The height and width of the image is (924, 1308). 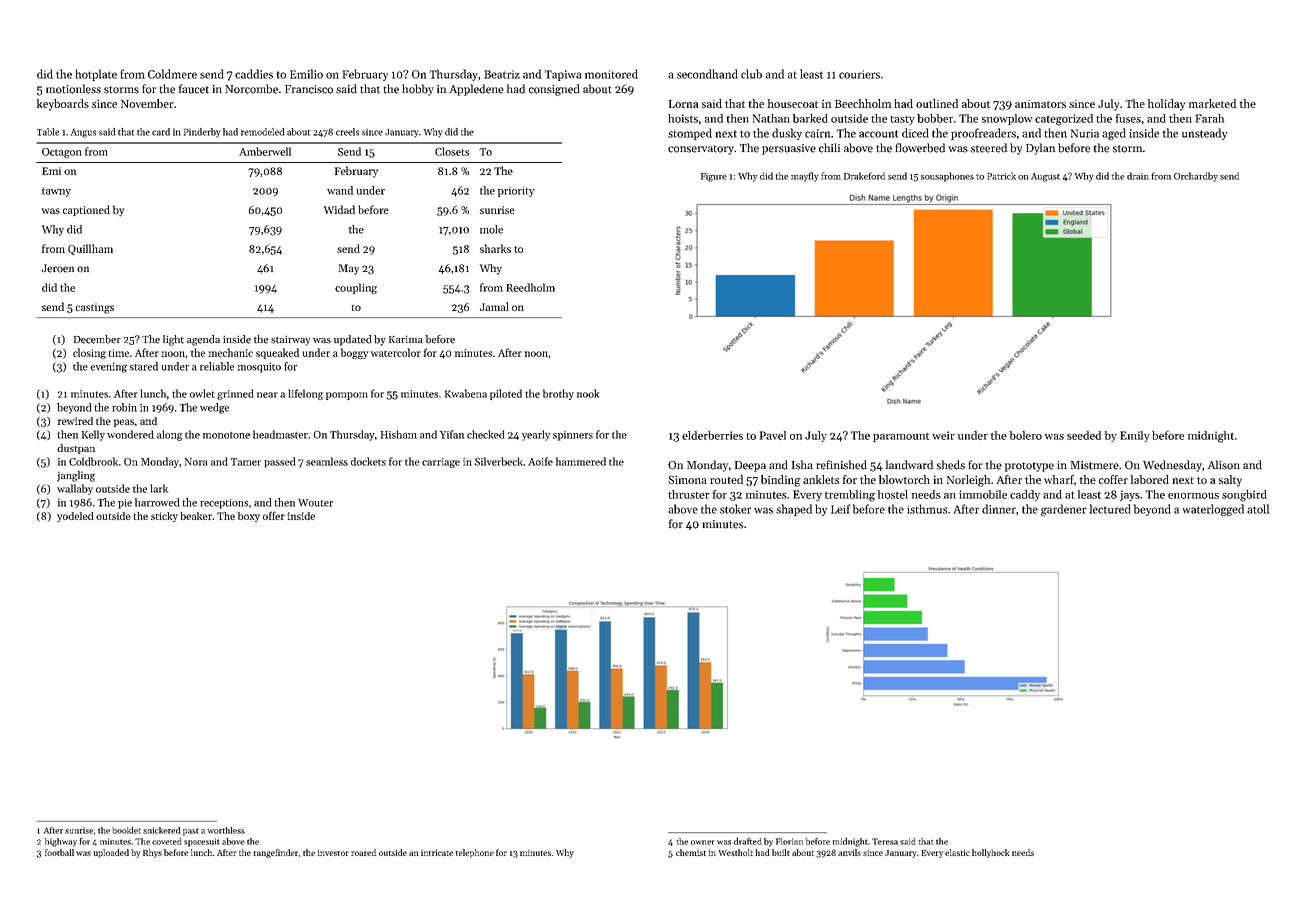 I want to click on Teresa, so click(x=885, y=841).
